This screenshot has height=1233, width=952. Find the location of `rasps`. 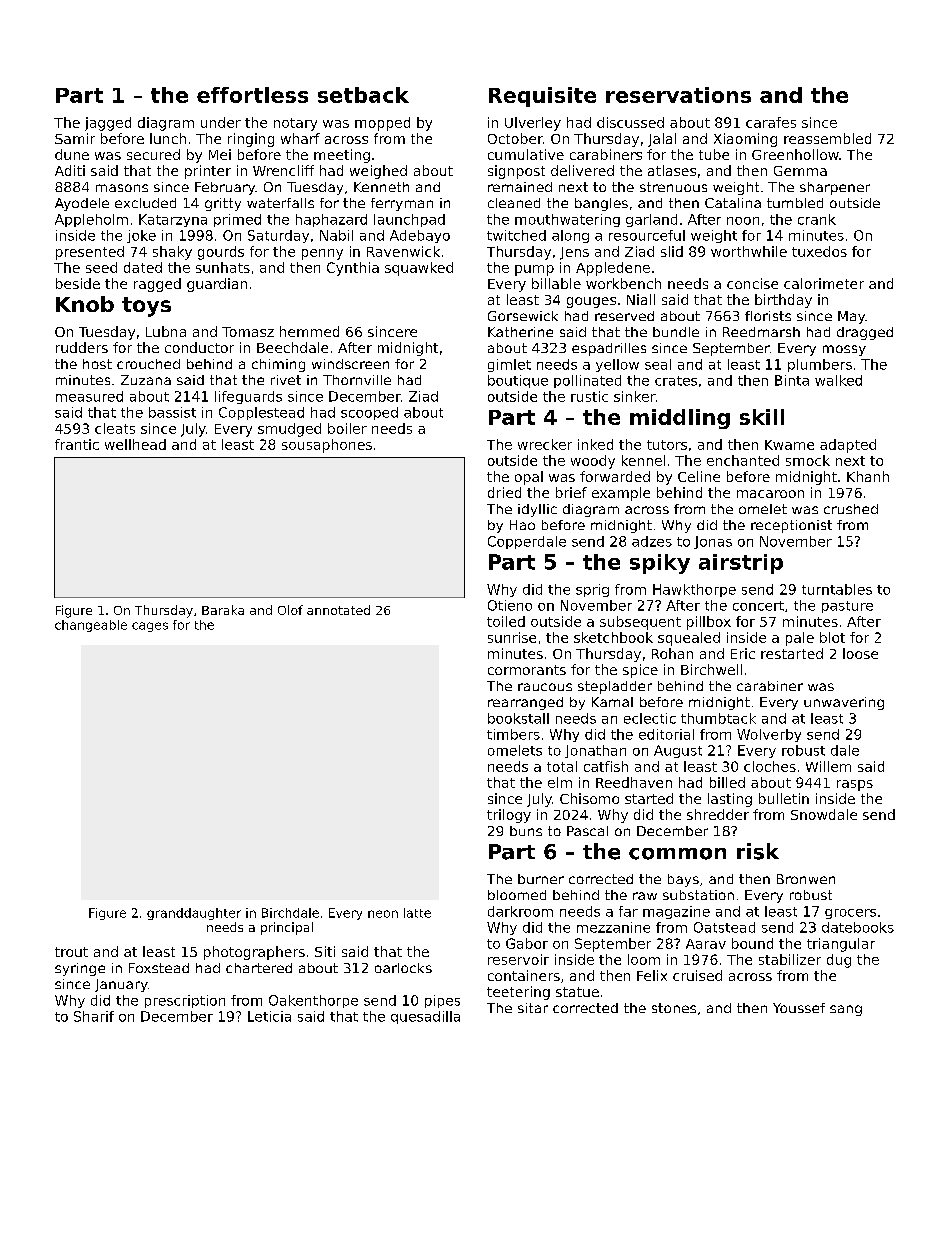

rasps is located at coordinates (855, 785).
